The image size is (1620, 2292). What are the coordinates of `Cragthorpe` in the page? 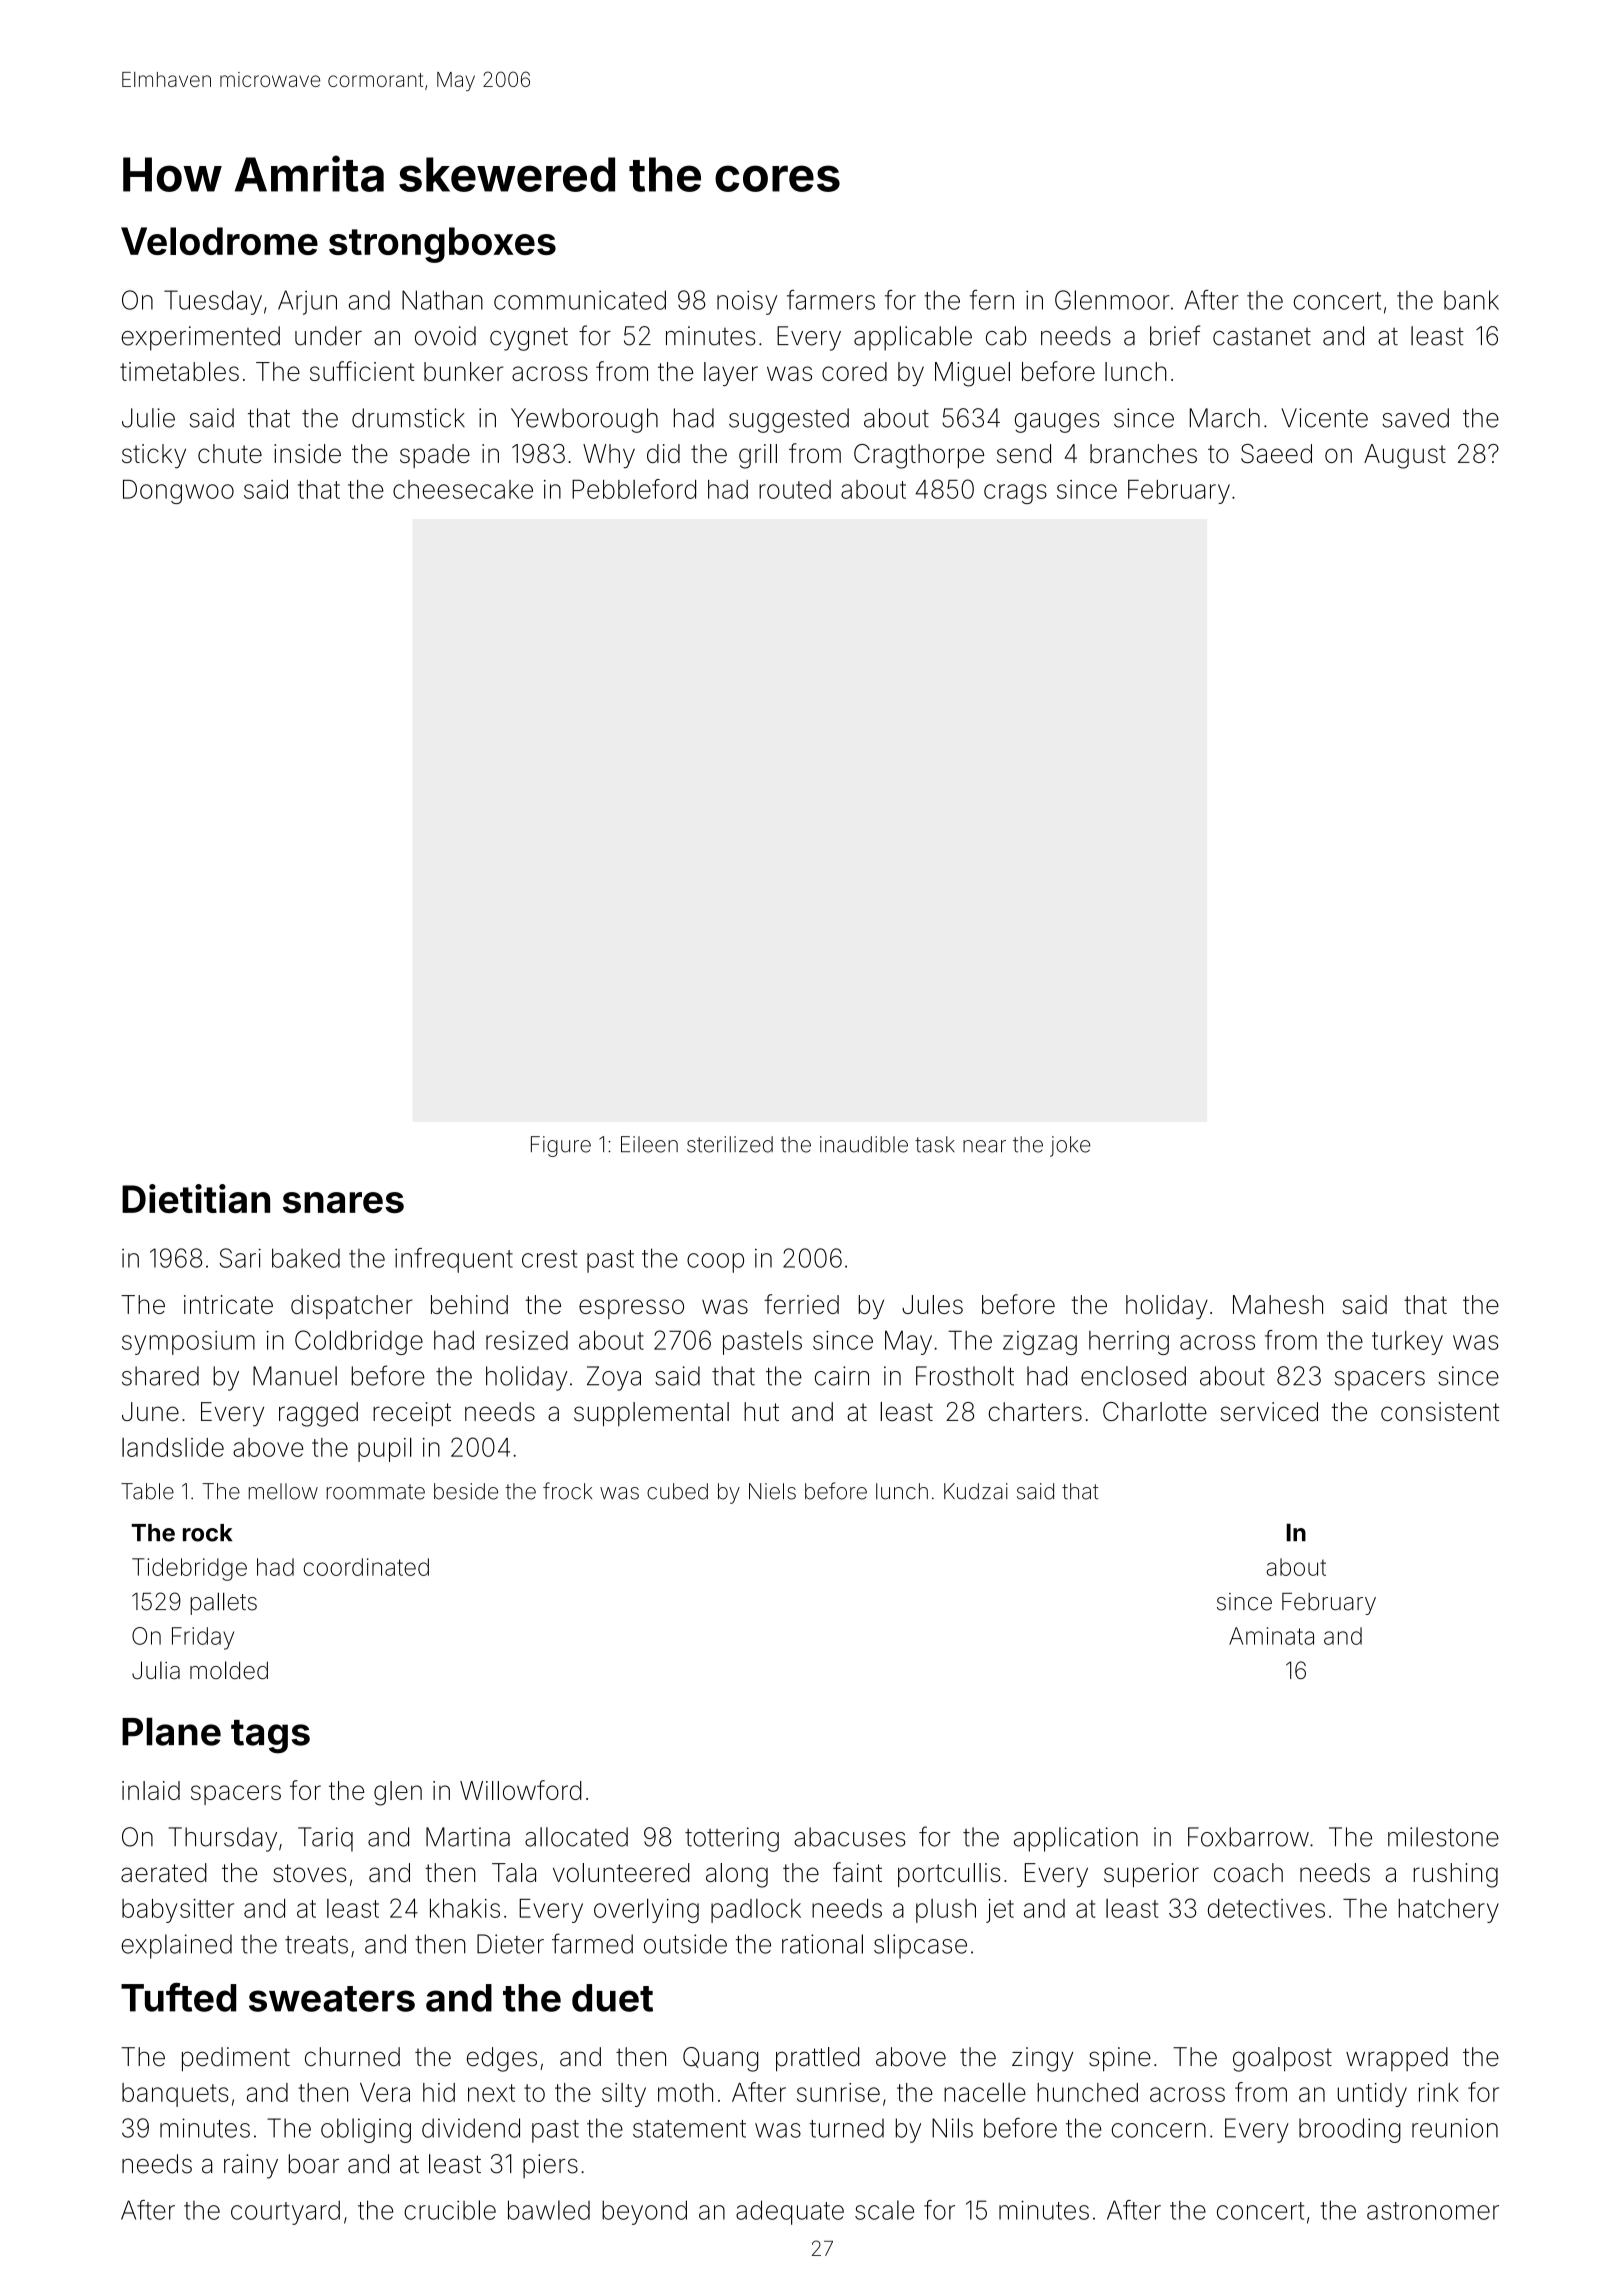 It's located at (919, 456).
